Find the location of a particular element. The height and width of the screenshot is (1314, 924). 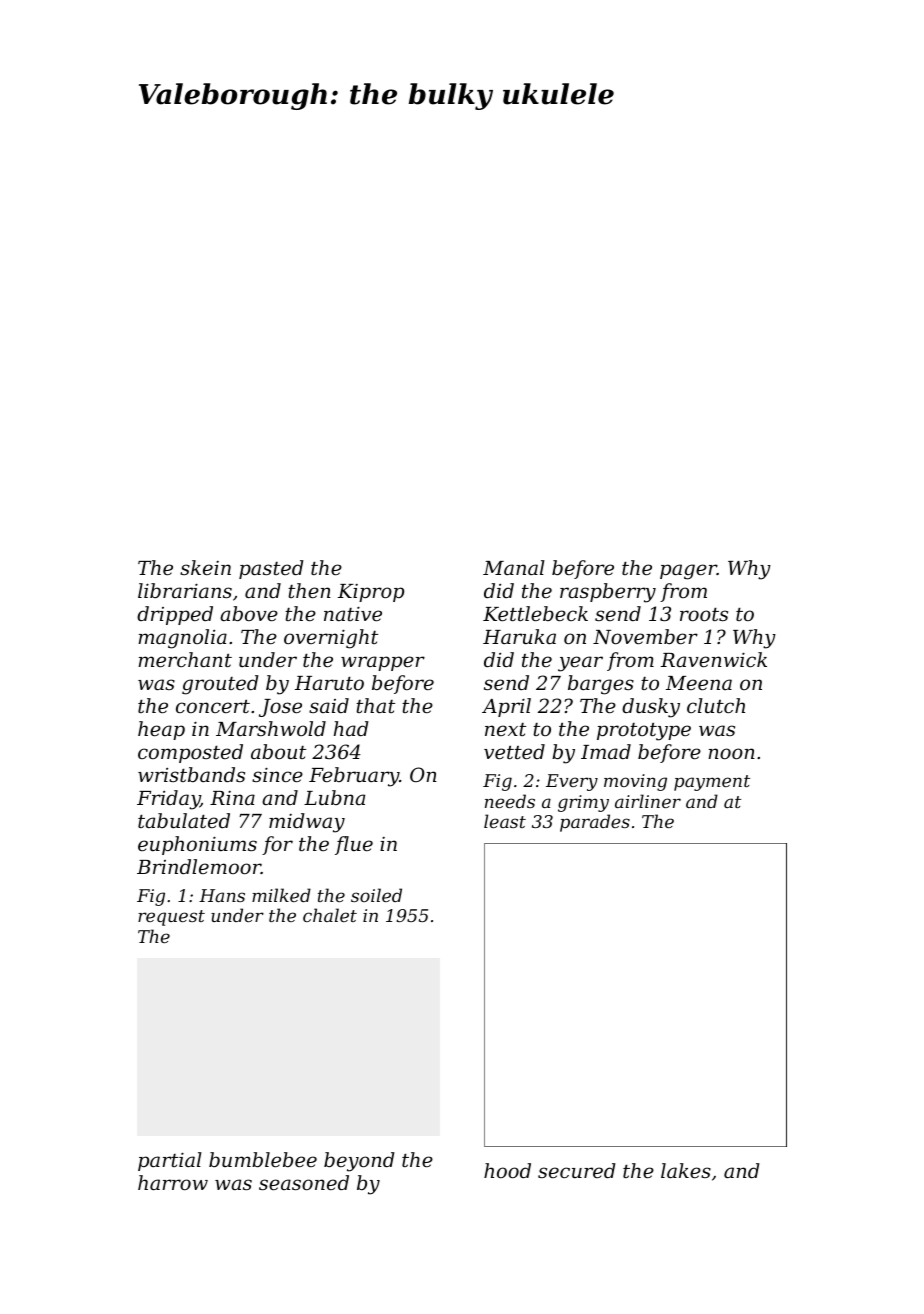

request is located at coordinates (171, 918).
